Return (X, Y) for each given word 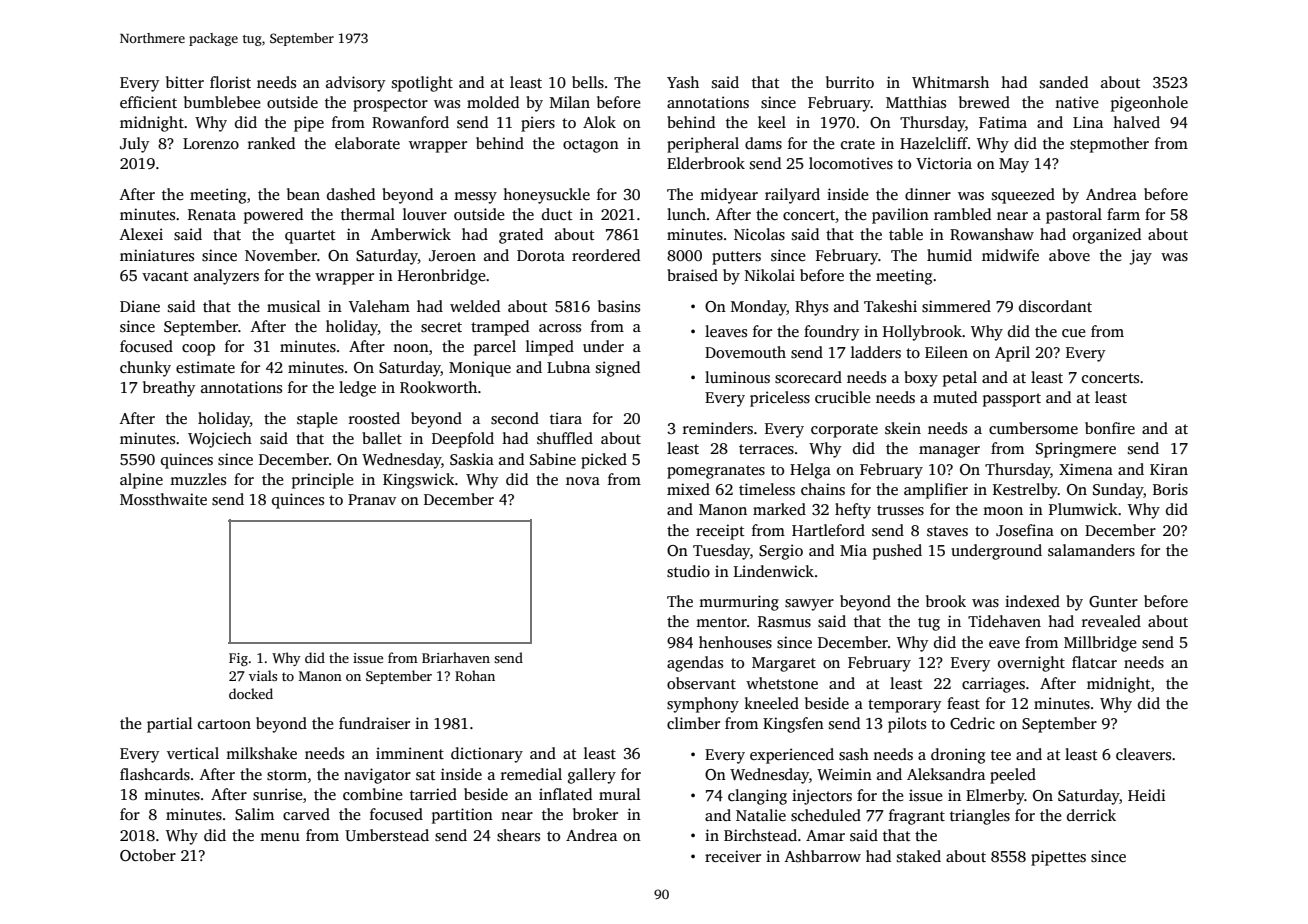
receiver (733, 856)
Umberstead (387, 835)
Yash (683, 82)
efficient (148, 102)
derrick (1091, 815)
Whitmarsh (950, 82)
